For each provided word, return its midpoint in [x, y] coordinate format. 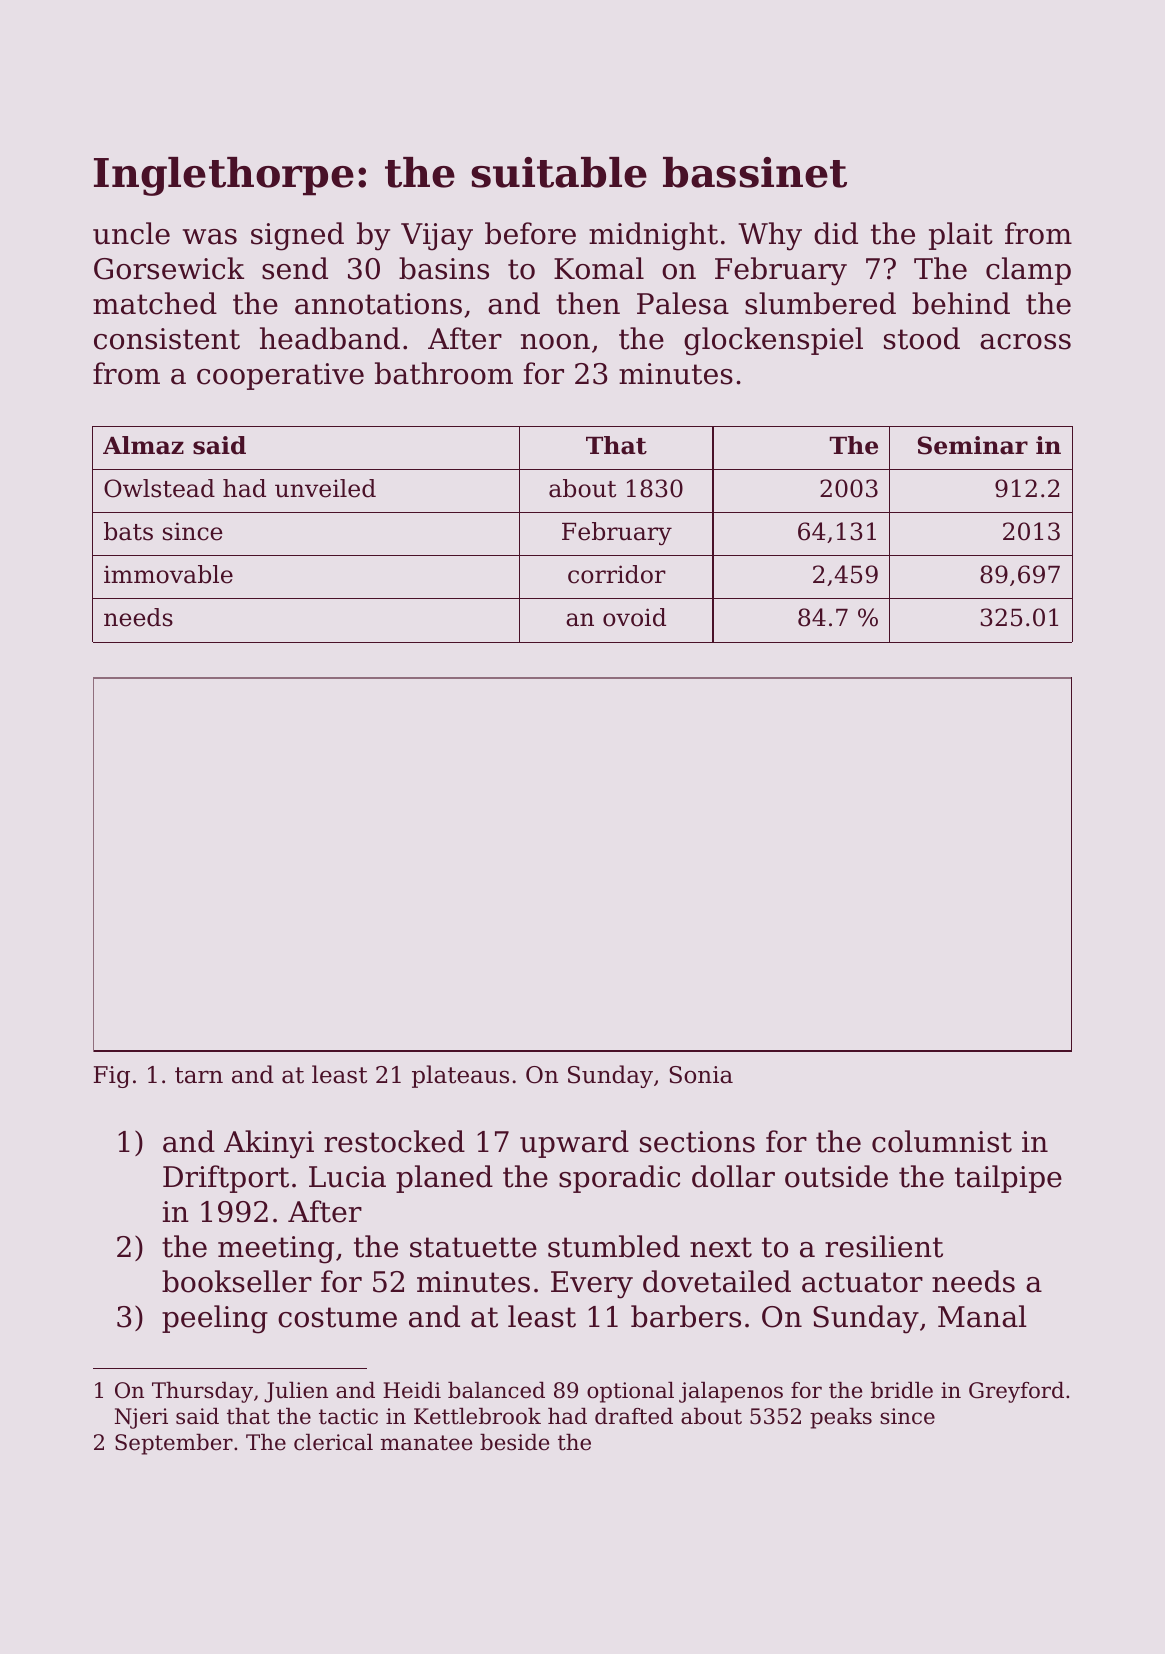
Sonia [701, 1075]
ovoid [634, 617]
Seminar [973, 445]
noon [555, 342]
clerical [333, 1442]
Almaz [143, 445]
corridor [617, 574]
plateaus [460, 1076]
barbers [686, 1316]
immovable [168, 574]
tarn [199, 1075]
